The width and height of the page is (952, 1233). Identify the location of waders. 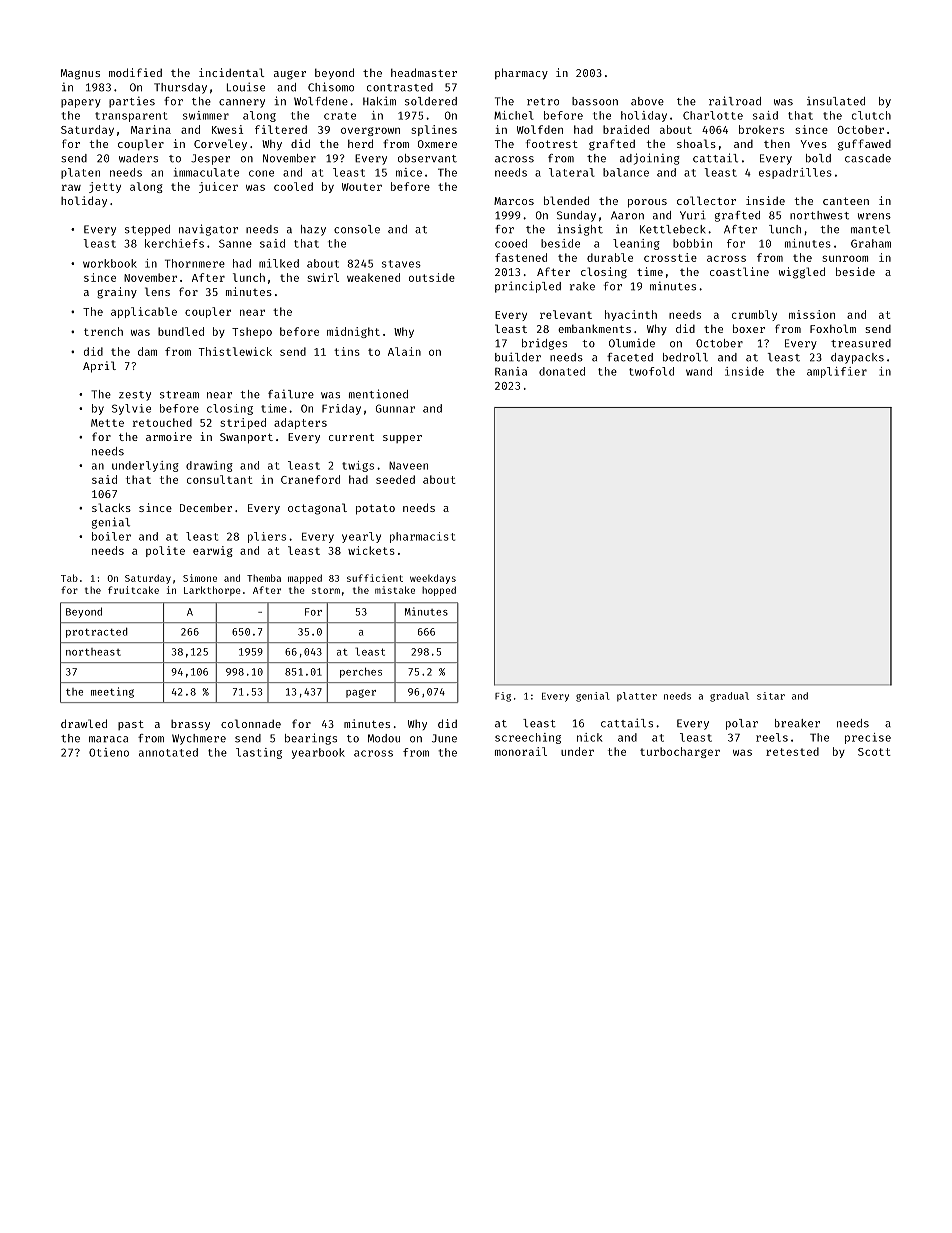
(138, 158).
